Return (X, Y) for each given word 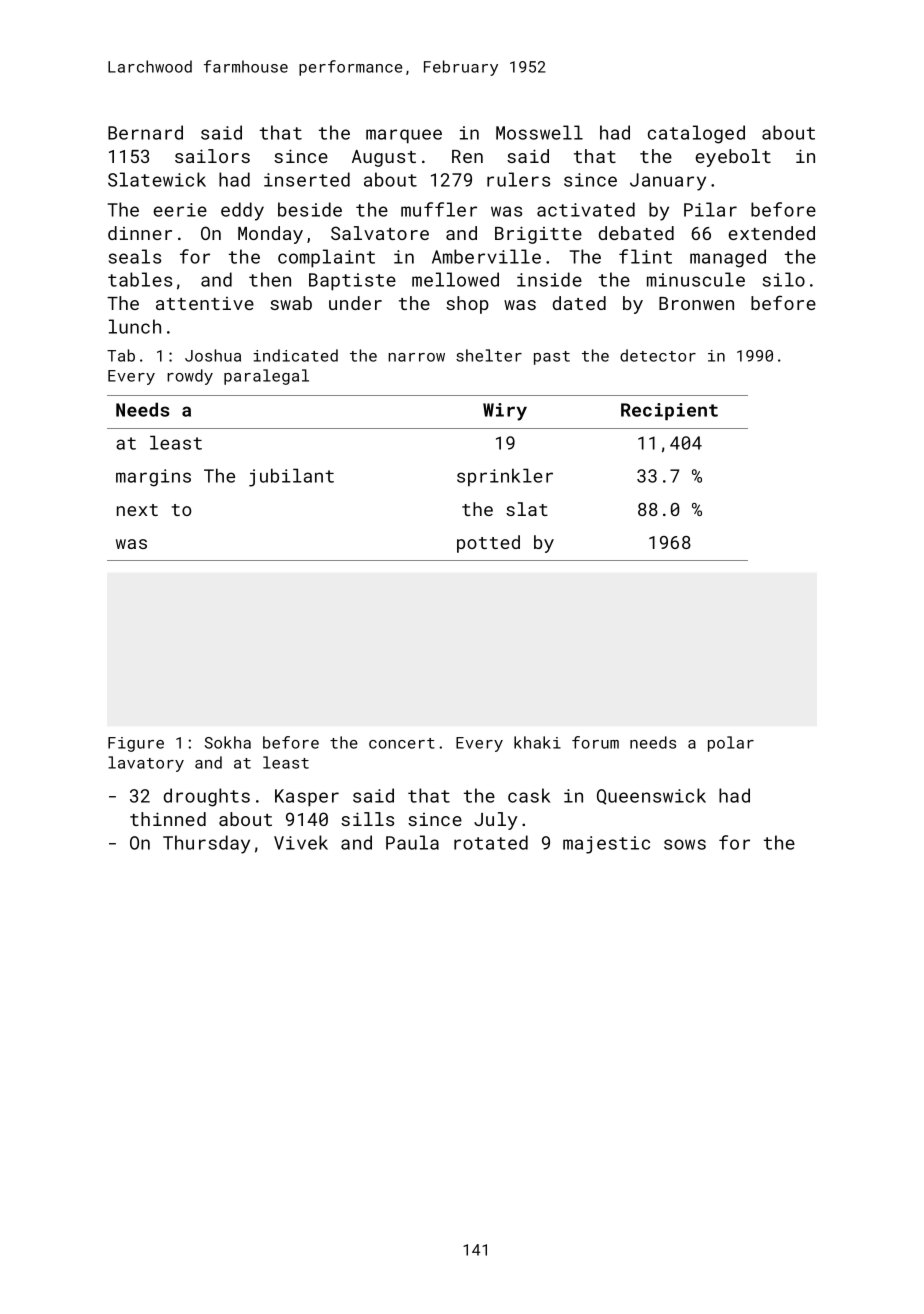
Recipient (669, 411)
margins (153, 478)
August (384, 158)
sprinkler (505, 477)
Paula (412, 842)
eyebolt (733, 158)
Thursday (206, 844)
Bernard (145, 132)
